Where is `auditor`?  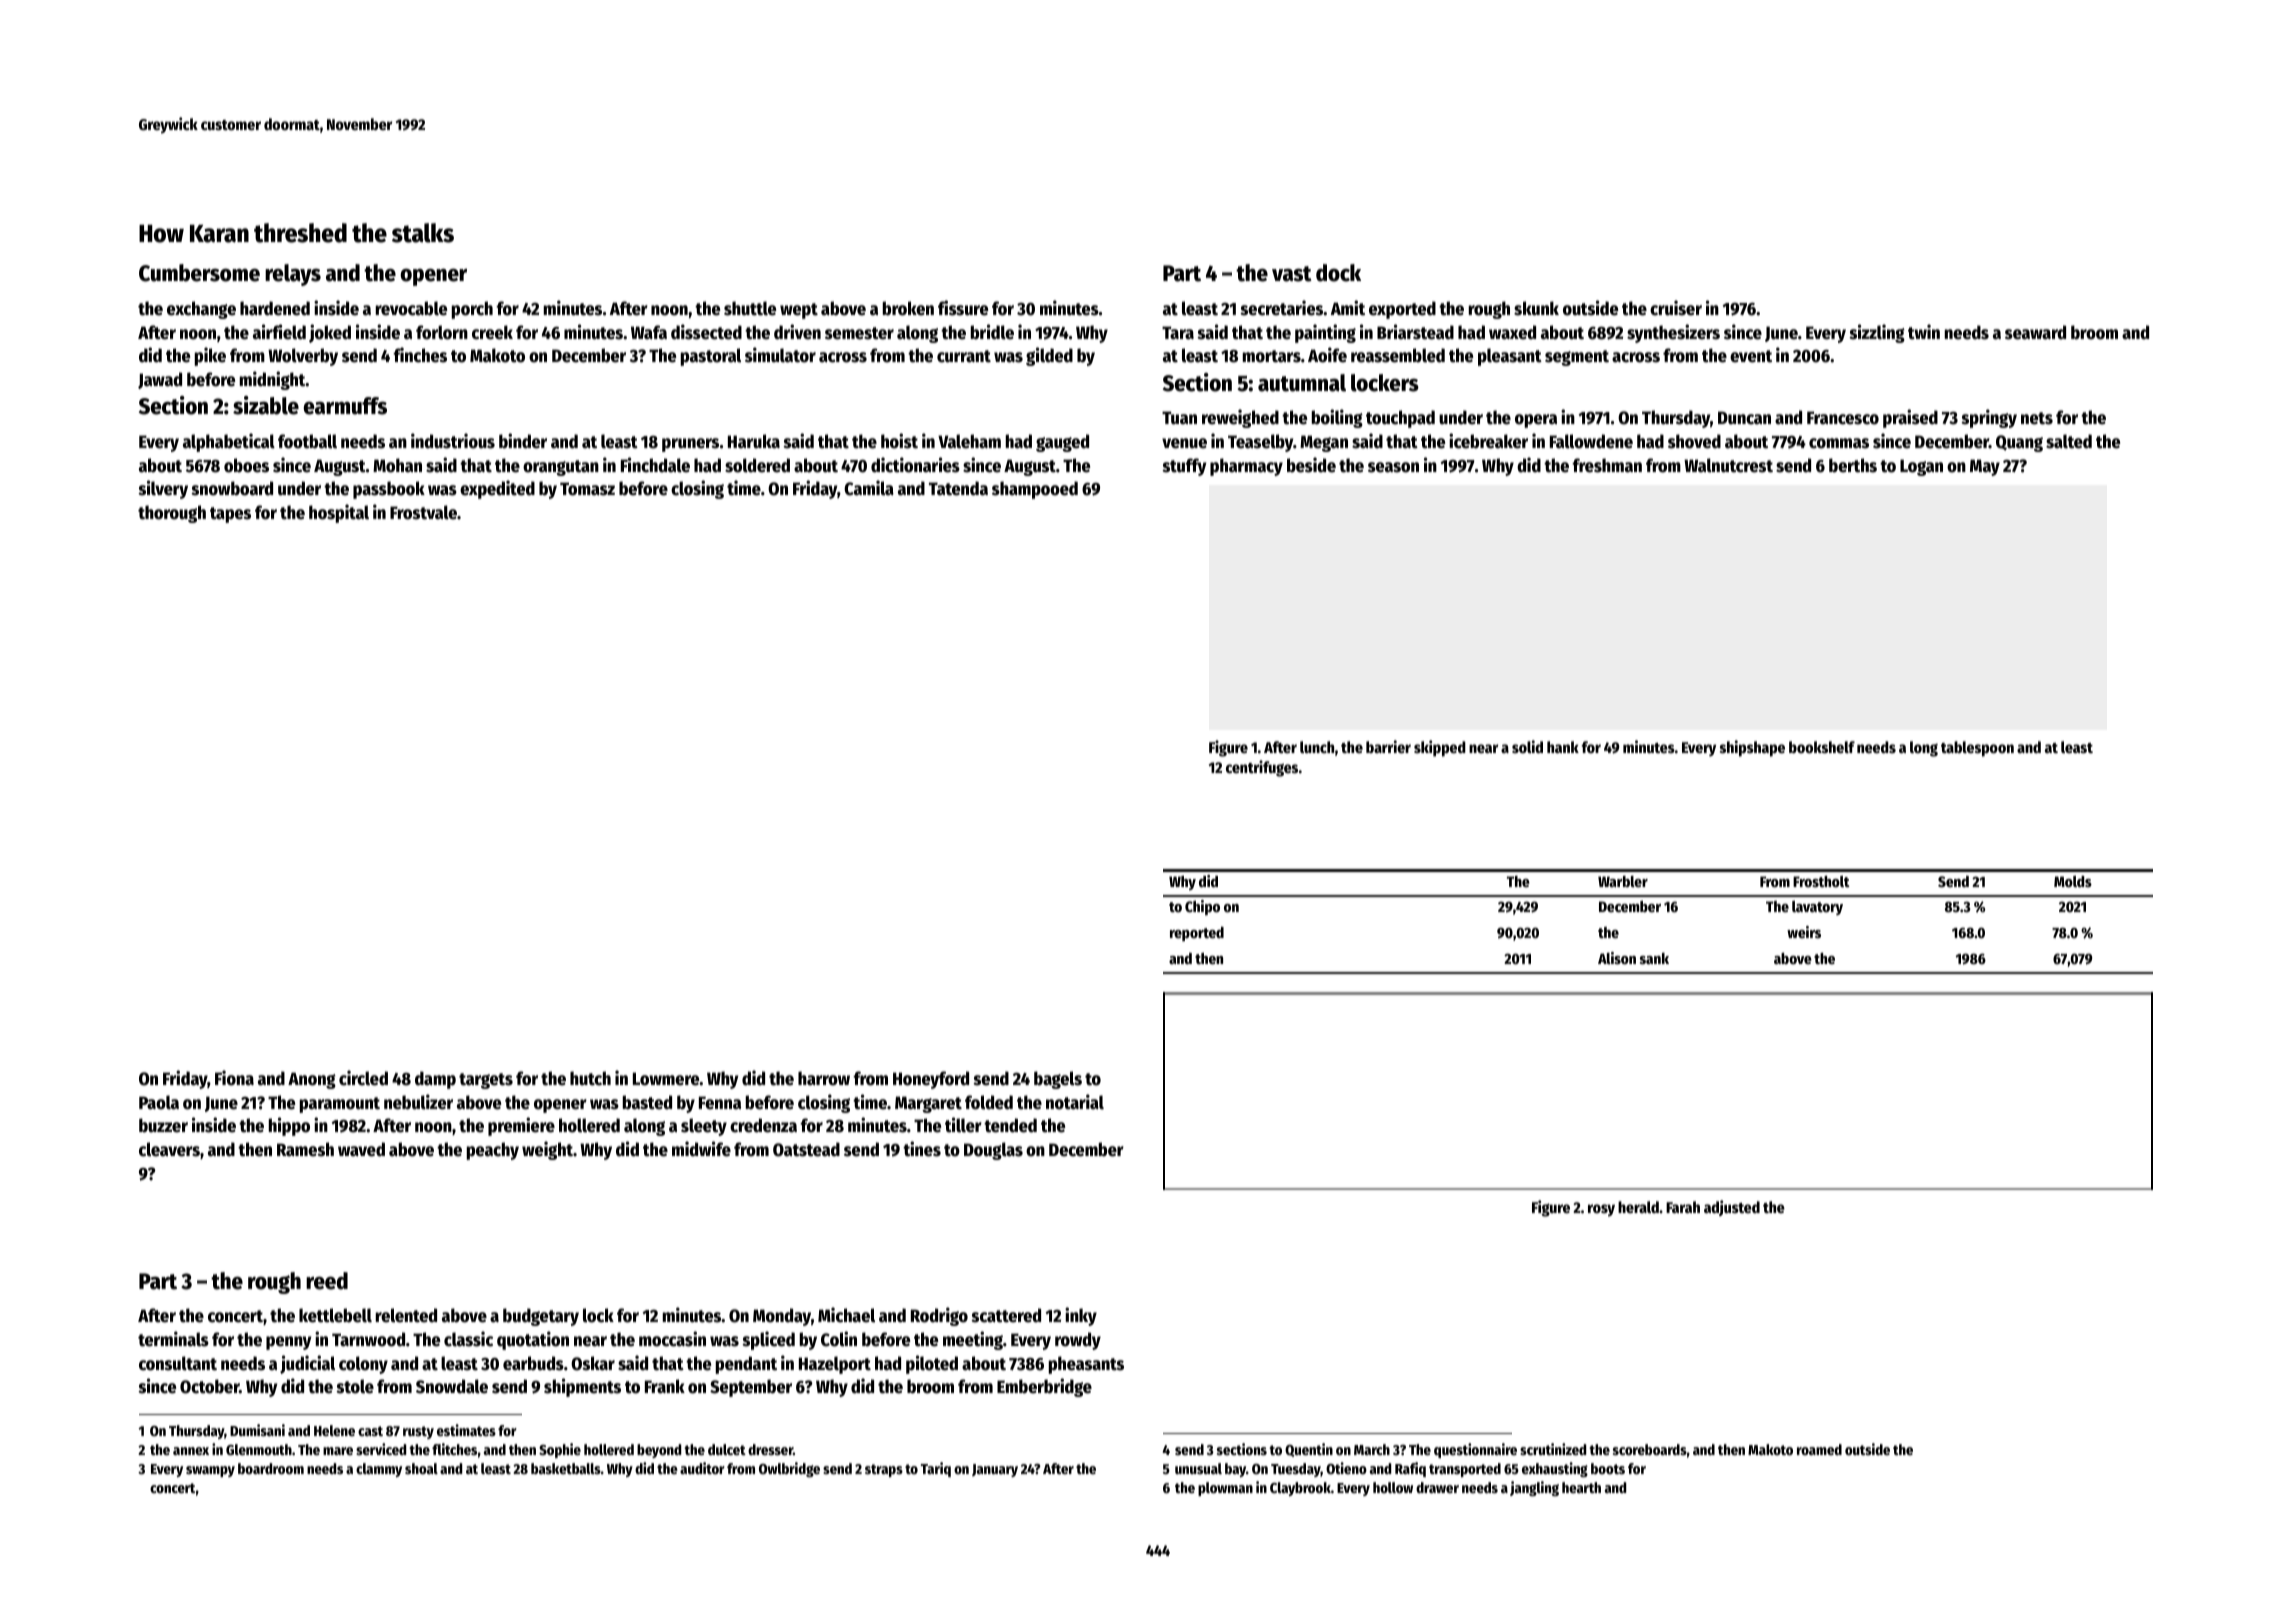 auditor is located at coordinates (702, 1468).
